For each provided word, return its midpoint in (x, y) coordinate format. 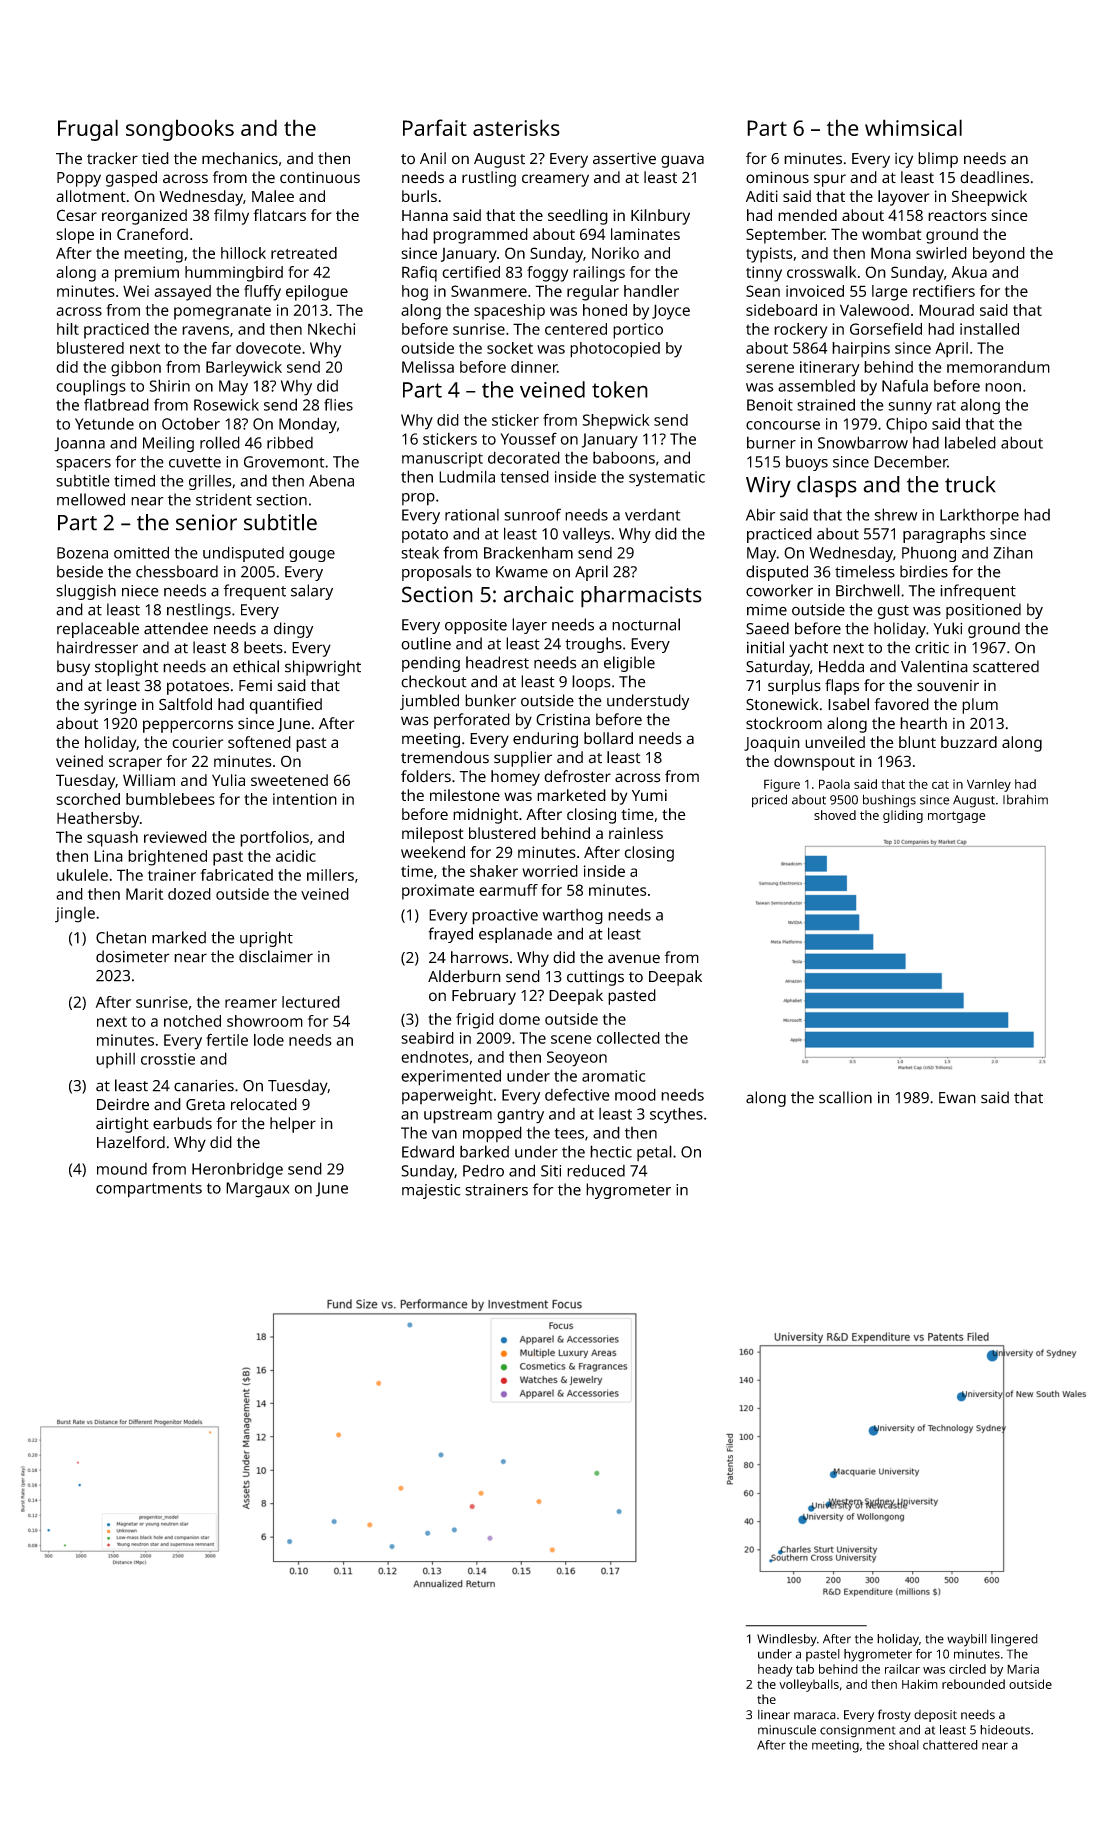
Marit (144, 894)
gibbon (136, 369)
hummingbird (234, 274)
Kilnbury (660, 217)
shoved (835, 815)
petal (654, 1153)
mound (122, 1169)
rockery (800, 331)
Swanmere (489, 291)
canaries (204, 1086)
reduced (596, 1170)
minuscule (787, 1730)
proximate (438, 892)
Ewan (957, 1098)
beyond (999, 255)
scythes (676, 1115)
